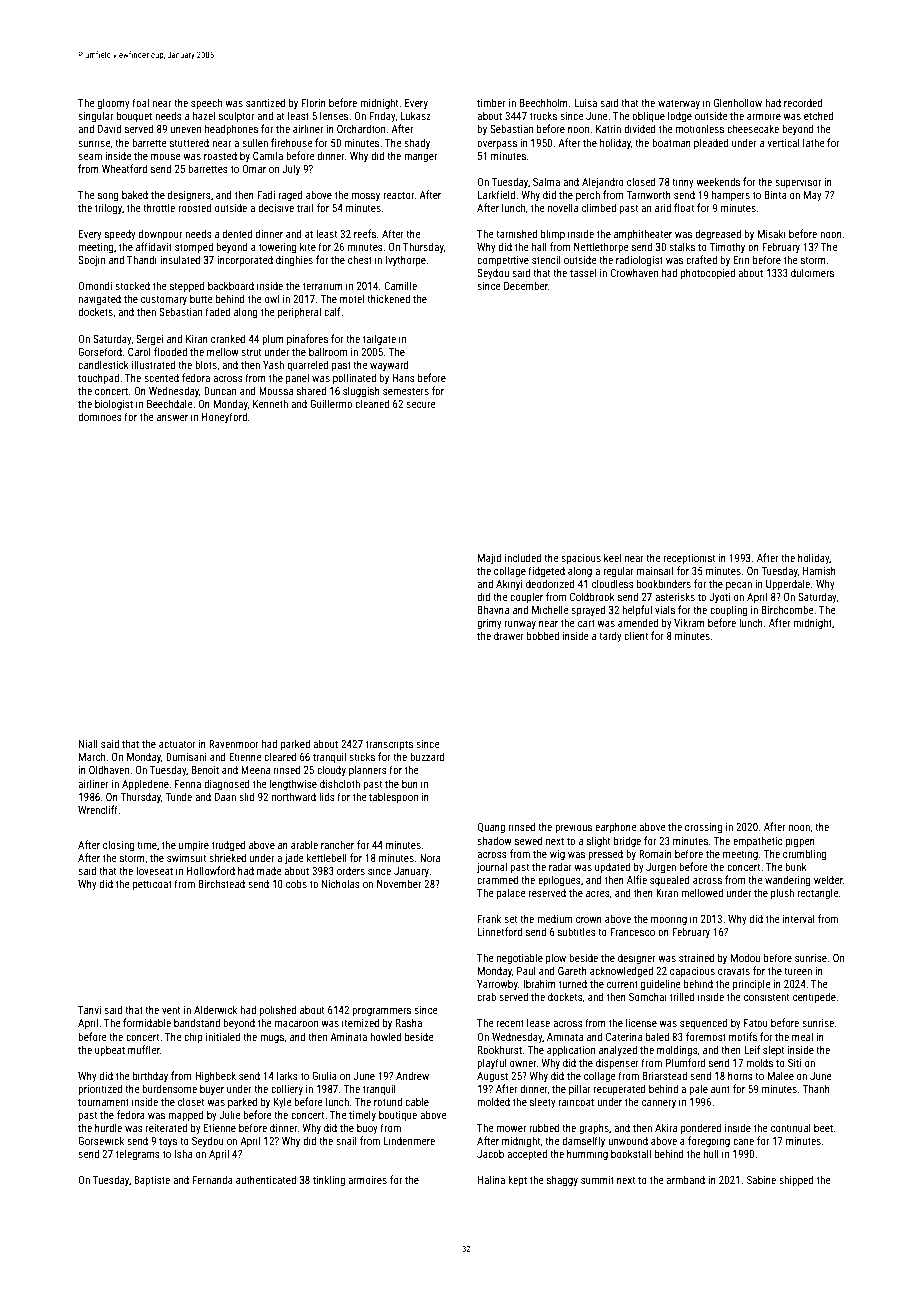 This screenshot has height=1308, width=924. Describe the element at coordinates (796, 866) in the screenshot. I see `bunk` at that location.
